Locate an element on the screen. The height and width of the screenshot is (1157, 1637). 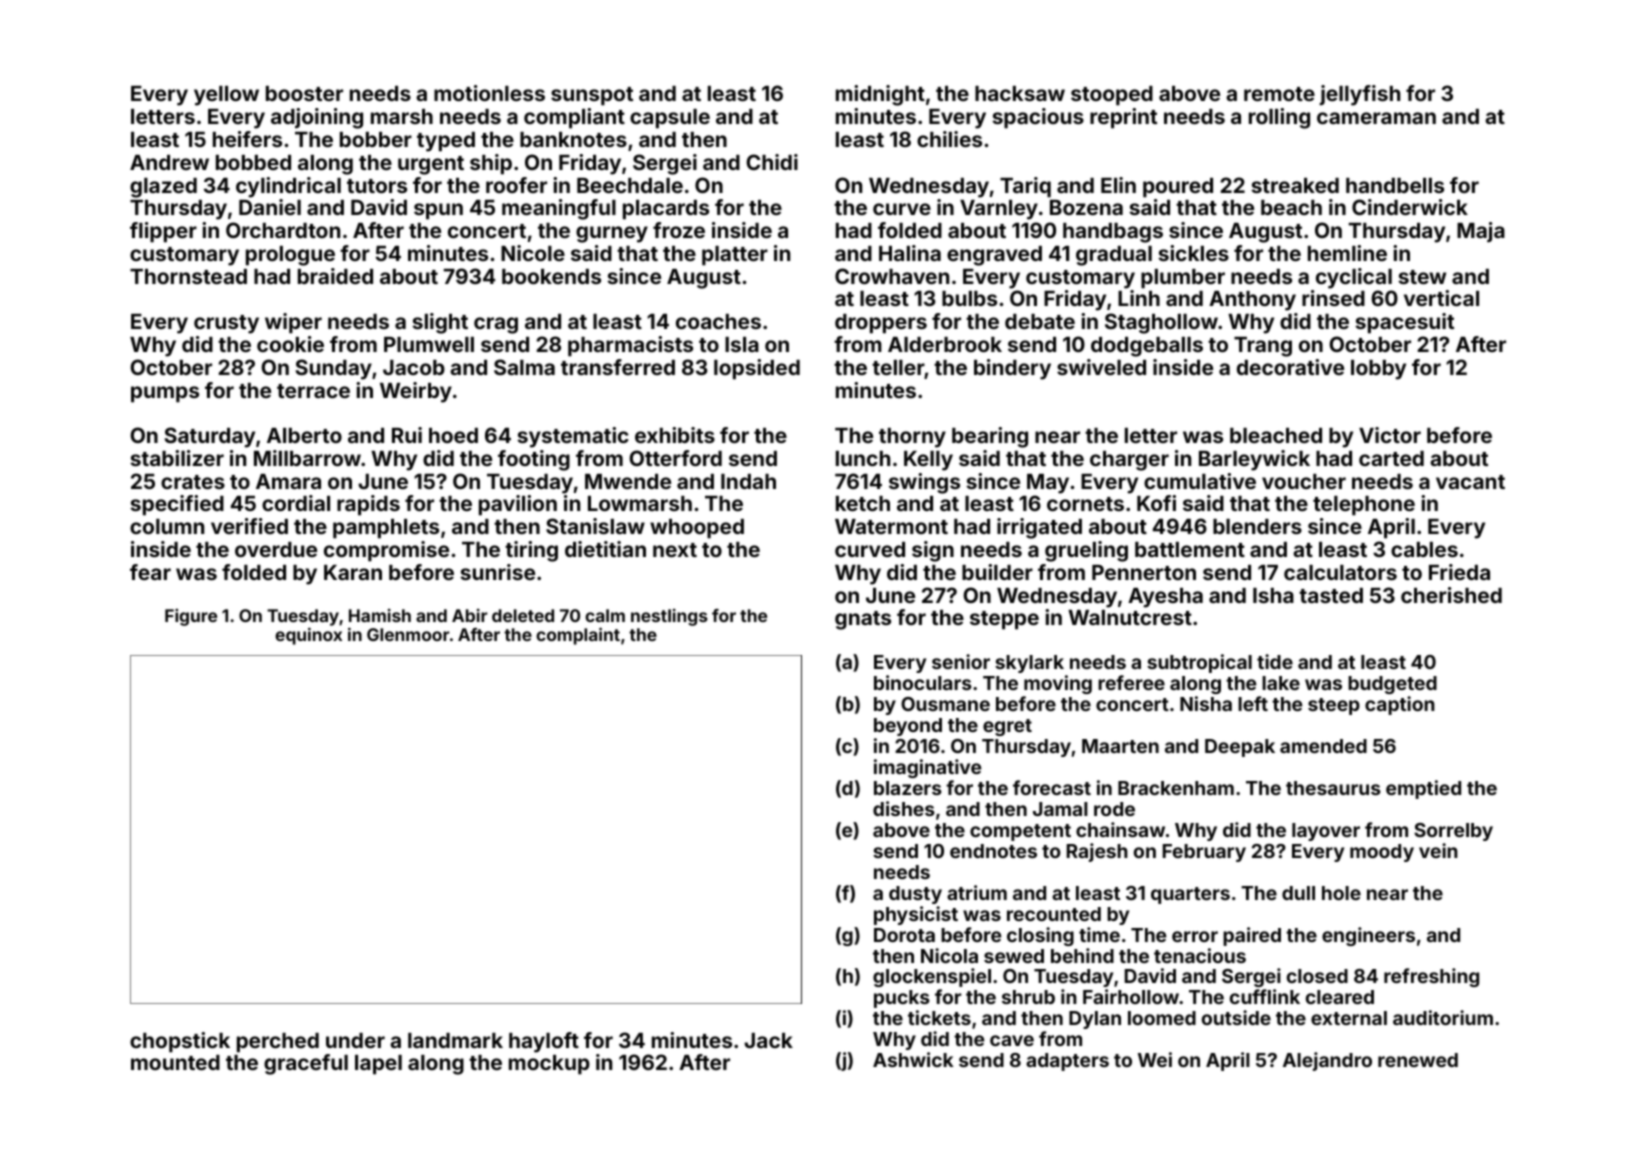
Weirby is located at coordinates (416, 392).
